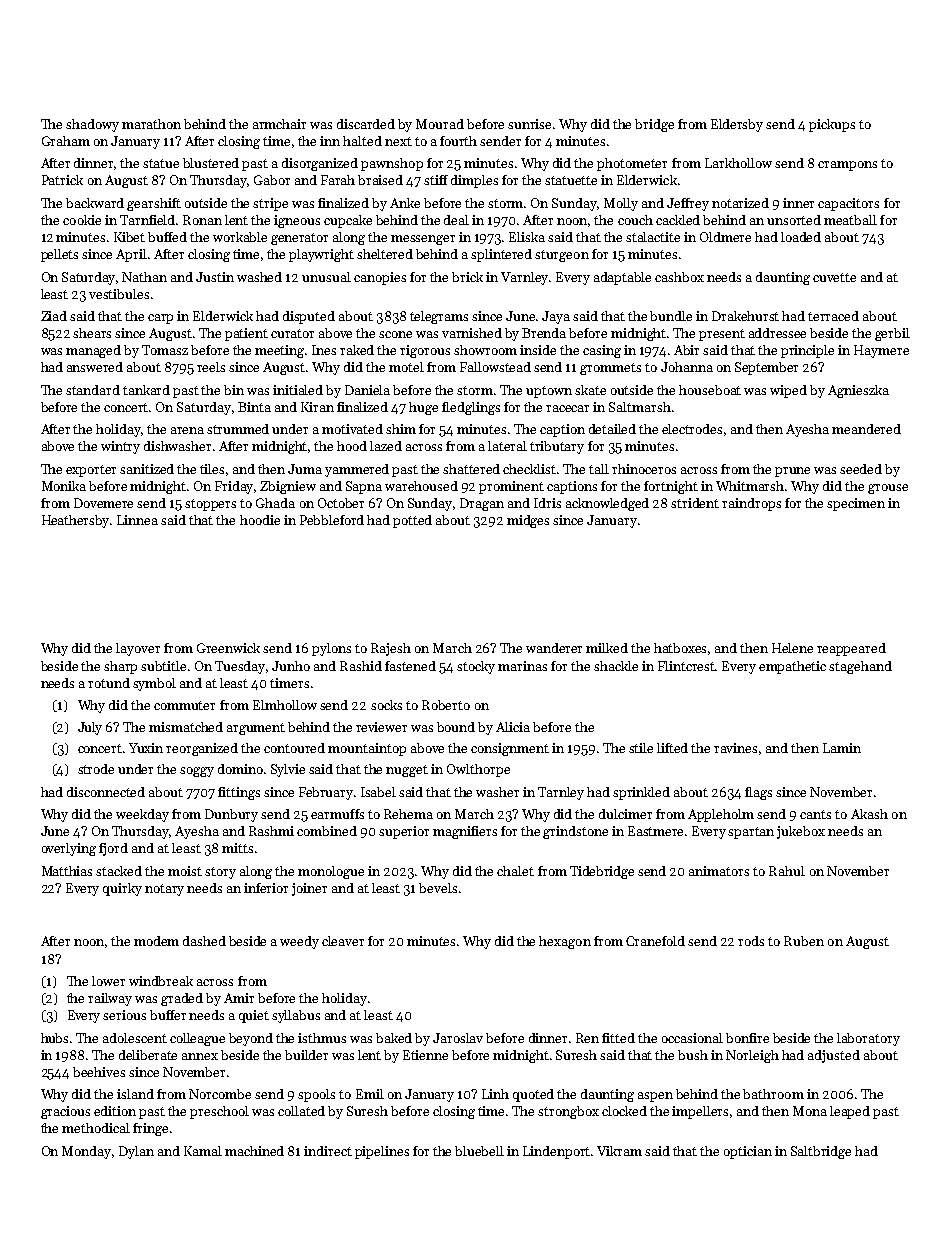  Describe the element at coordinates (66, 141) in the document. I see `Graham` at that location.
